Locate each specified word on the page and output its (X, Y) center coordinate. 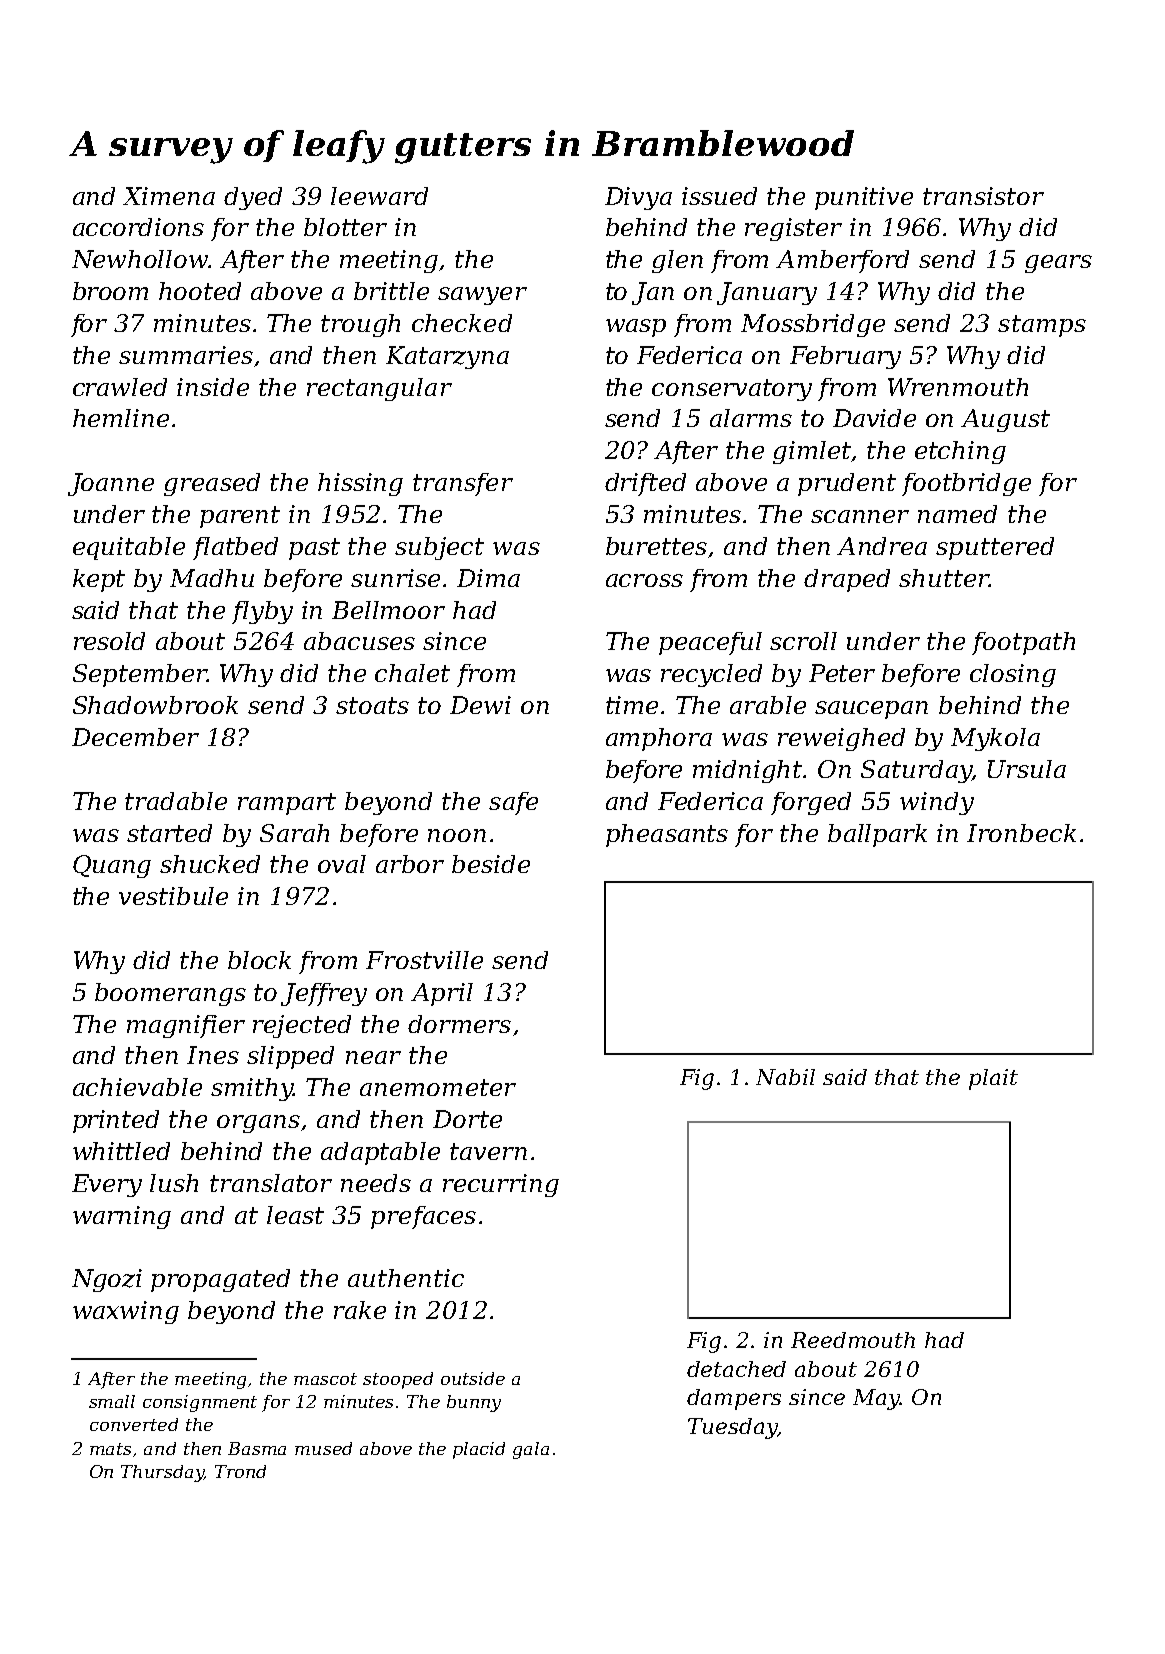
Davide (874, 418)
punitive (864, 198)
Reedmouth (853, 1340)
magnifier (186, 1026)
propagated (220, 1280)
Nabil (785, 1077)
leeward (379, 196)
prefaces (423, 1217)
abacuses (359, 641)
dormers (459, 1024)
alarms (751, 418)
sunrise (395, 578)
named (957, 514)
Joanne (111, 484)
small (112, 1401)
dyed (253, 198)
